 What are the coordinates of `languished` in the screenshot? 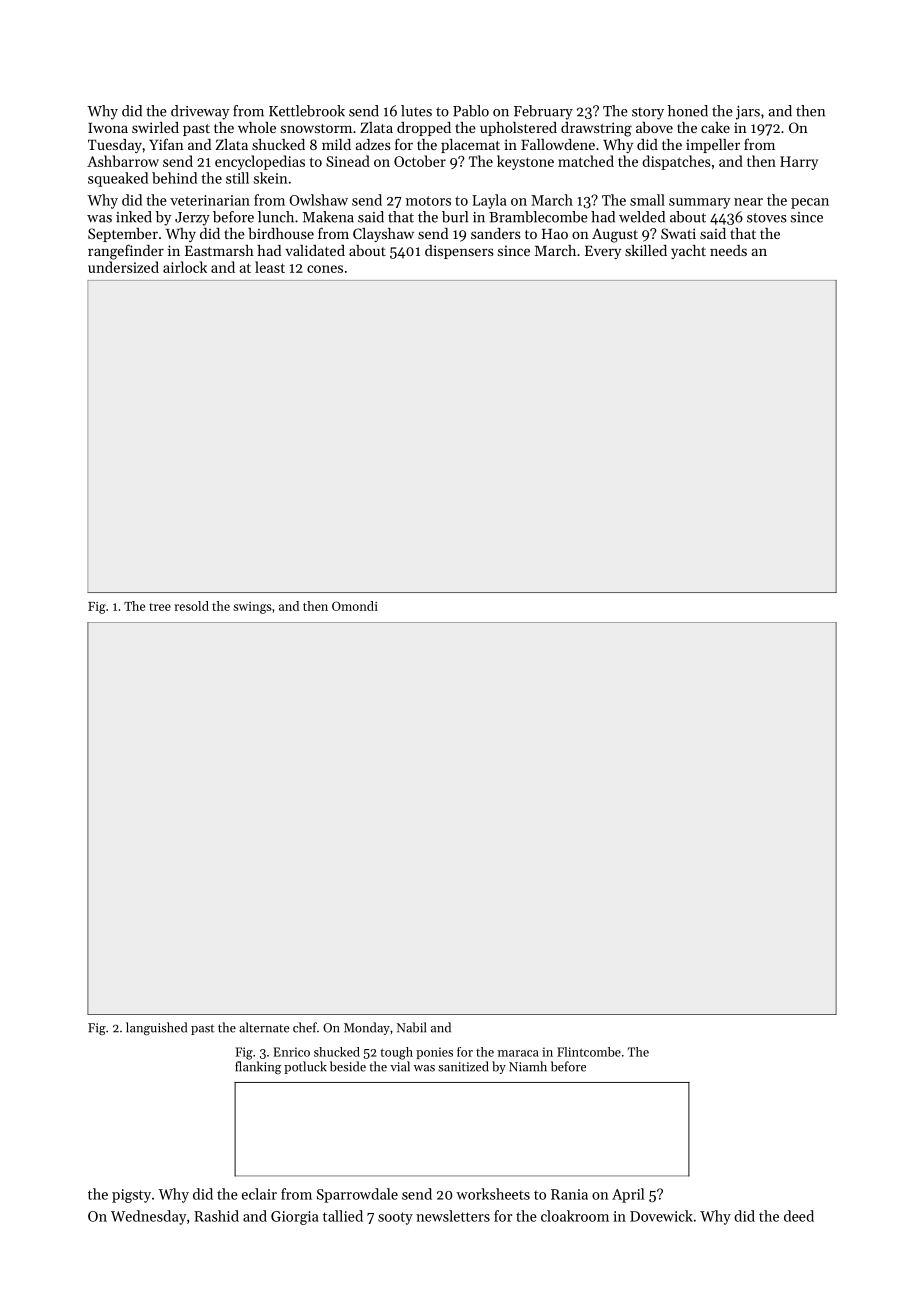 It's located at (156, 1028).
